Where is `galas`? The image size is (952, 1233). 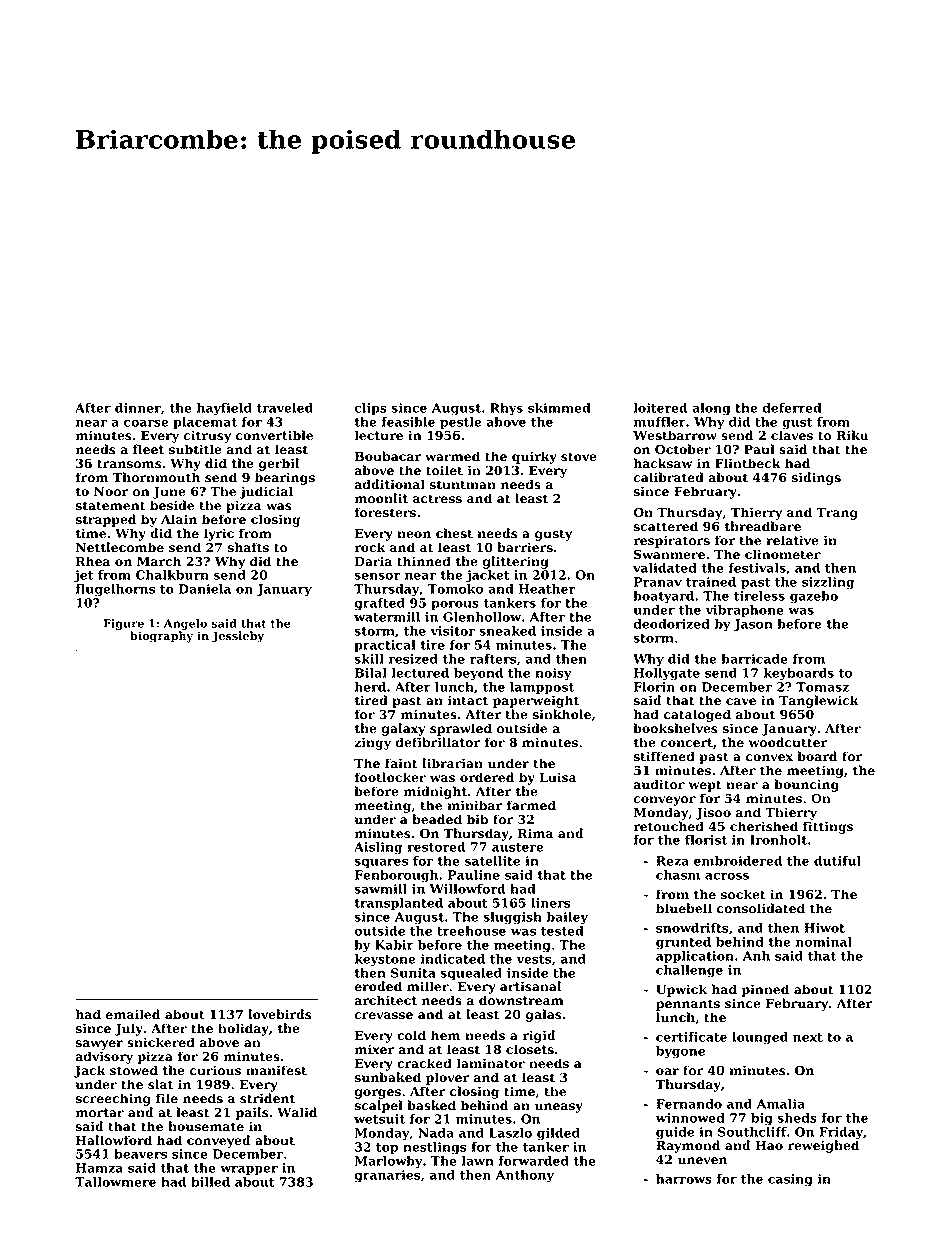
galas is located at coordinates (544, 1015).
